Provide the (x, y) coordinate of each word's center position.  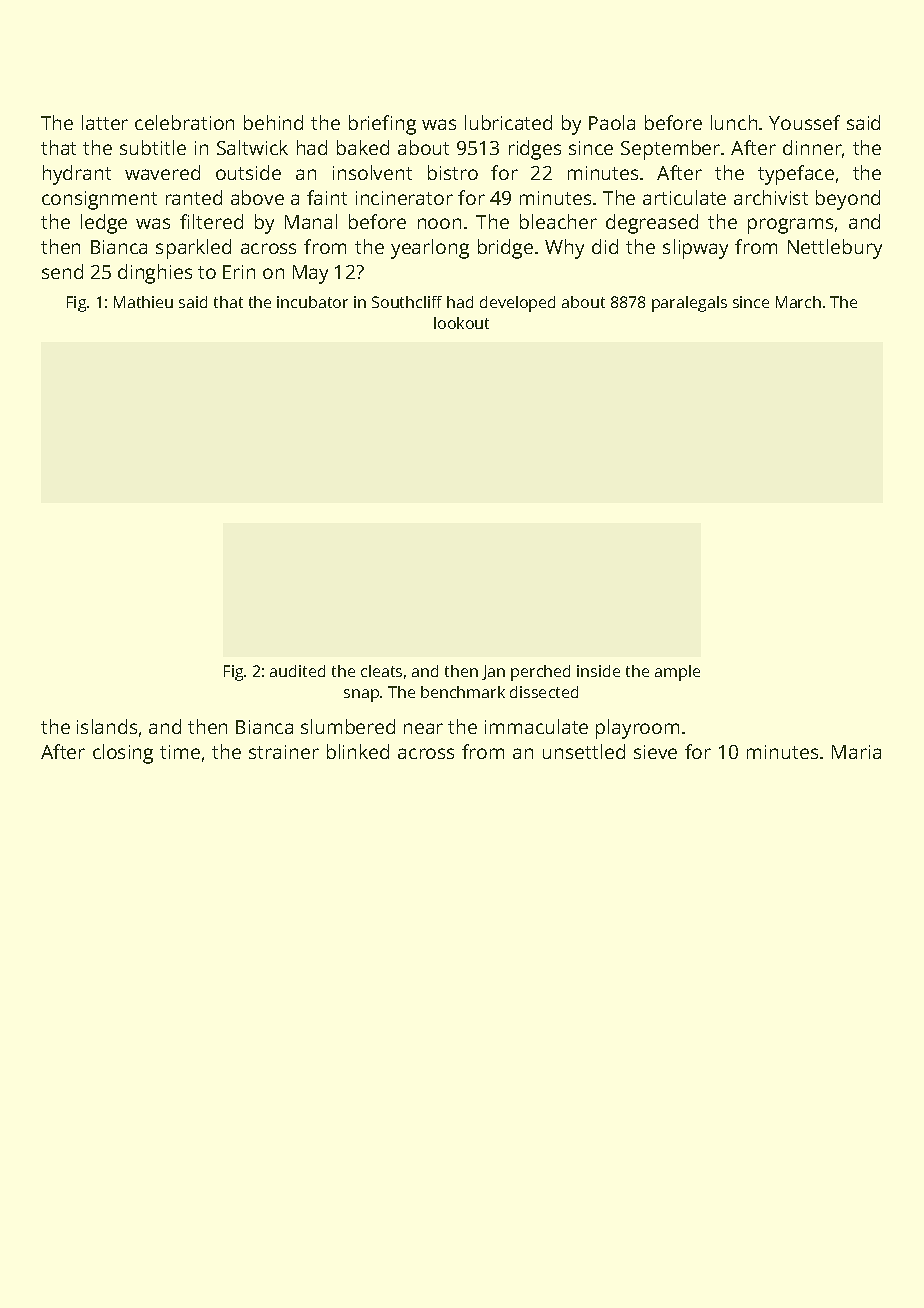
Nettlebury (835, 249)
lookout (461, 323)
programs (790, 226)
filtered (211, 221)
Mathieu (143, 302)
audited (297, 671)
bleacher (558, 221)
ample (677, 673)
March (798, 302)
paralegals (689, 304)
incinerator (404, 198)
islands (107, 726)
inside (598, 671)
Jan (493, 672)
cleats (381, 671)
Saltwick (252, 147)
